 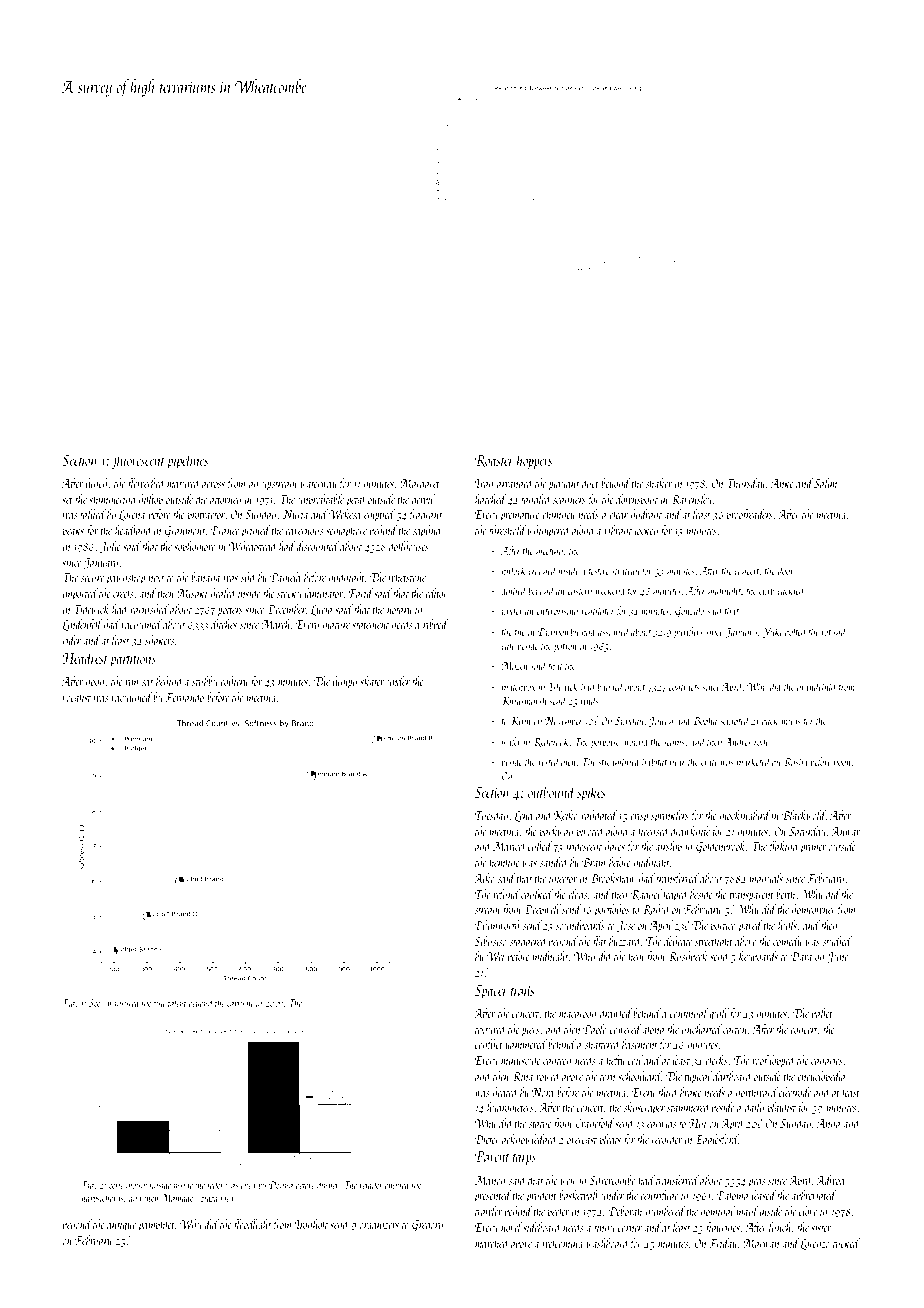 What do you see at coordinates (311, 1224) in the screenshot?
I see `Ironholt` at bounding box center [311, 1224].
